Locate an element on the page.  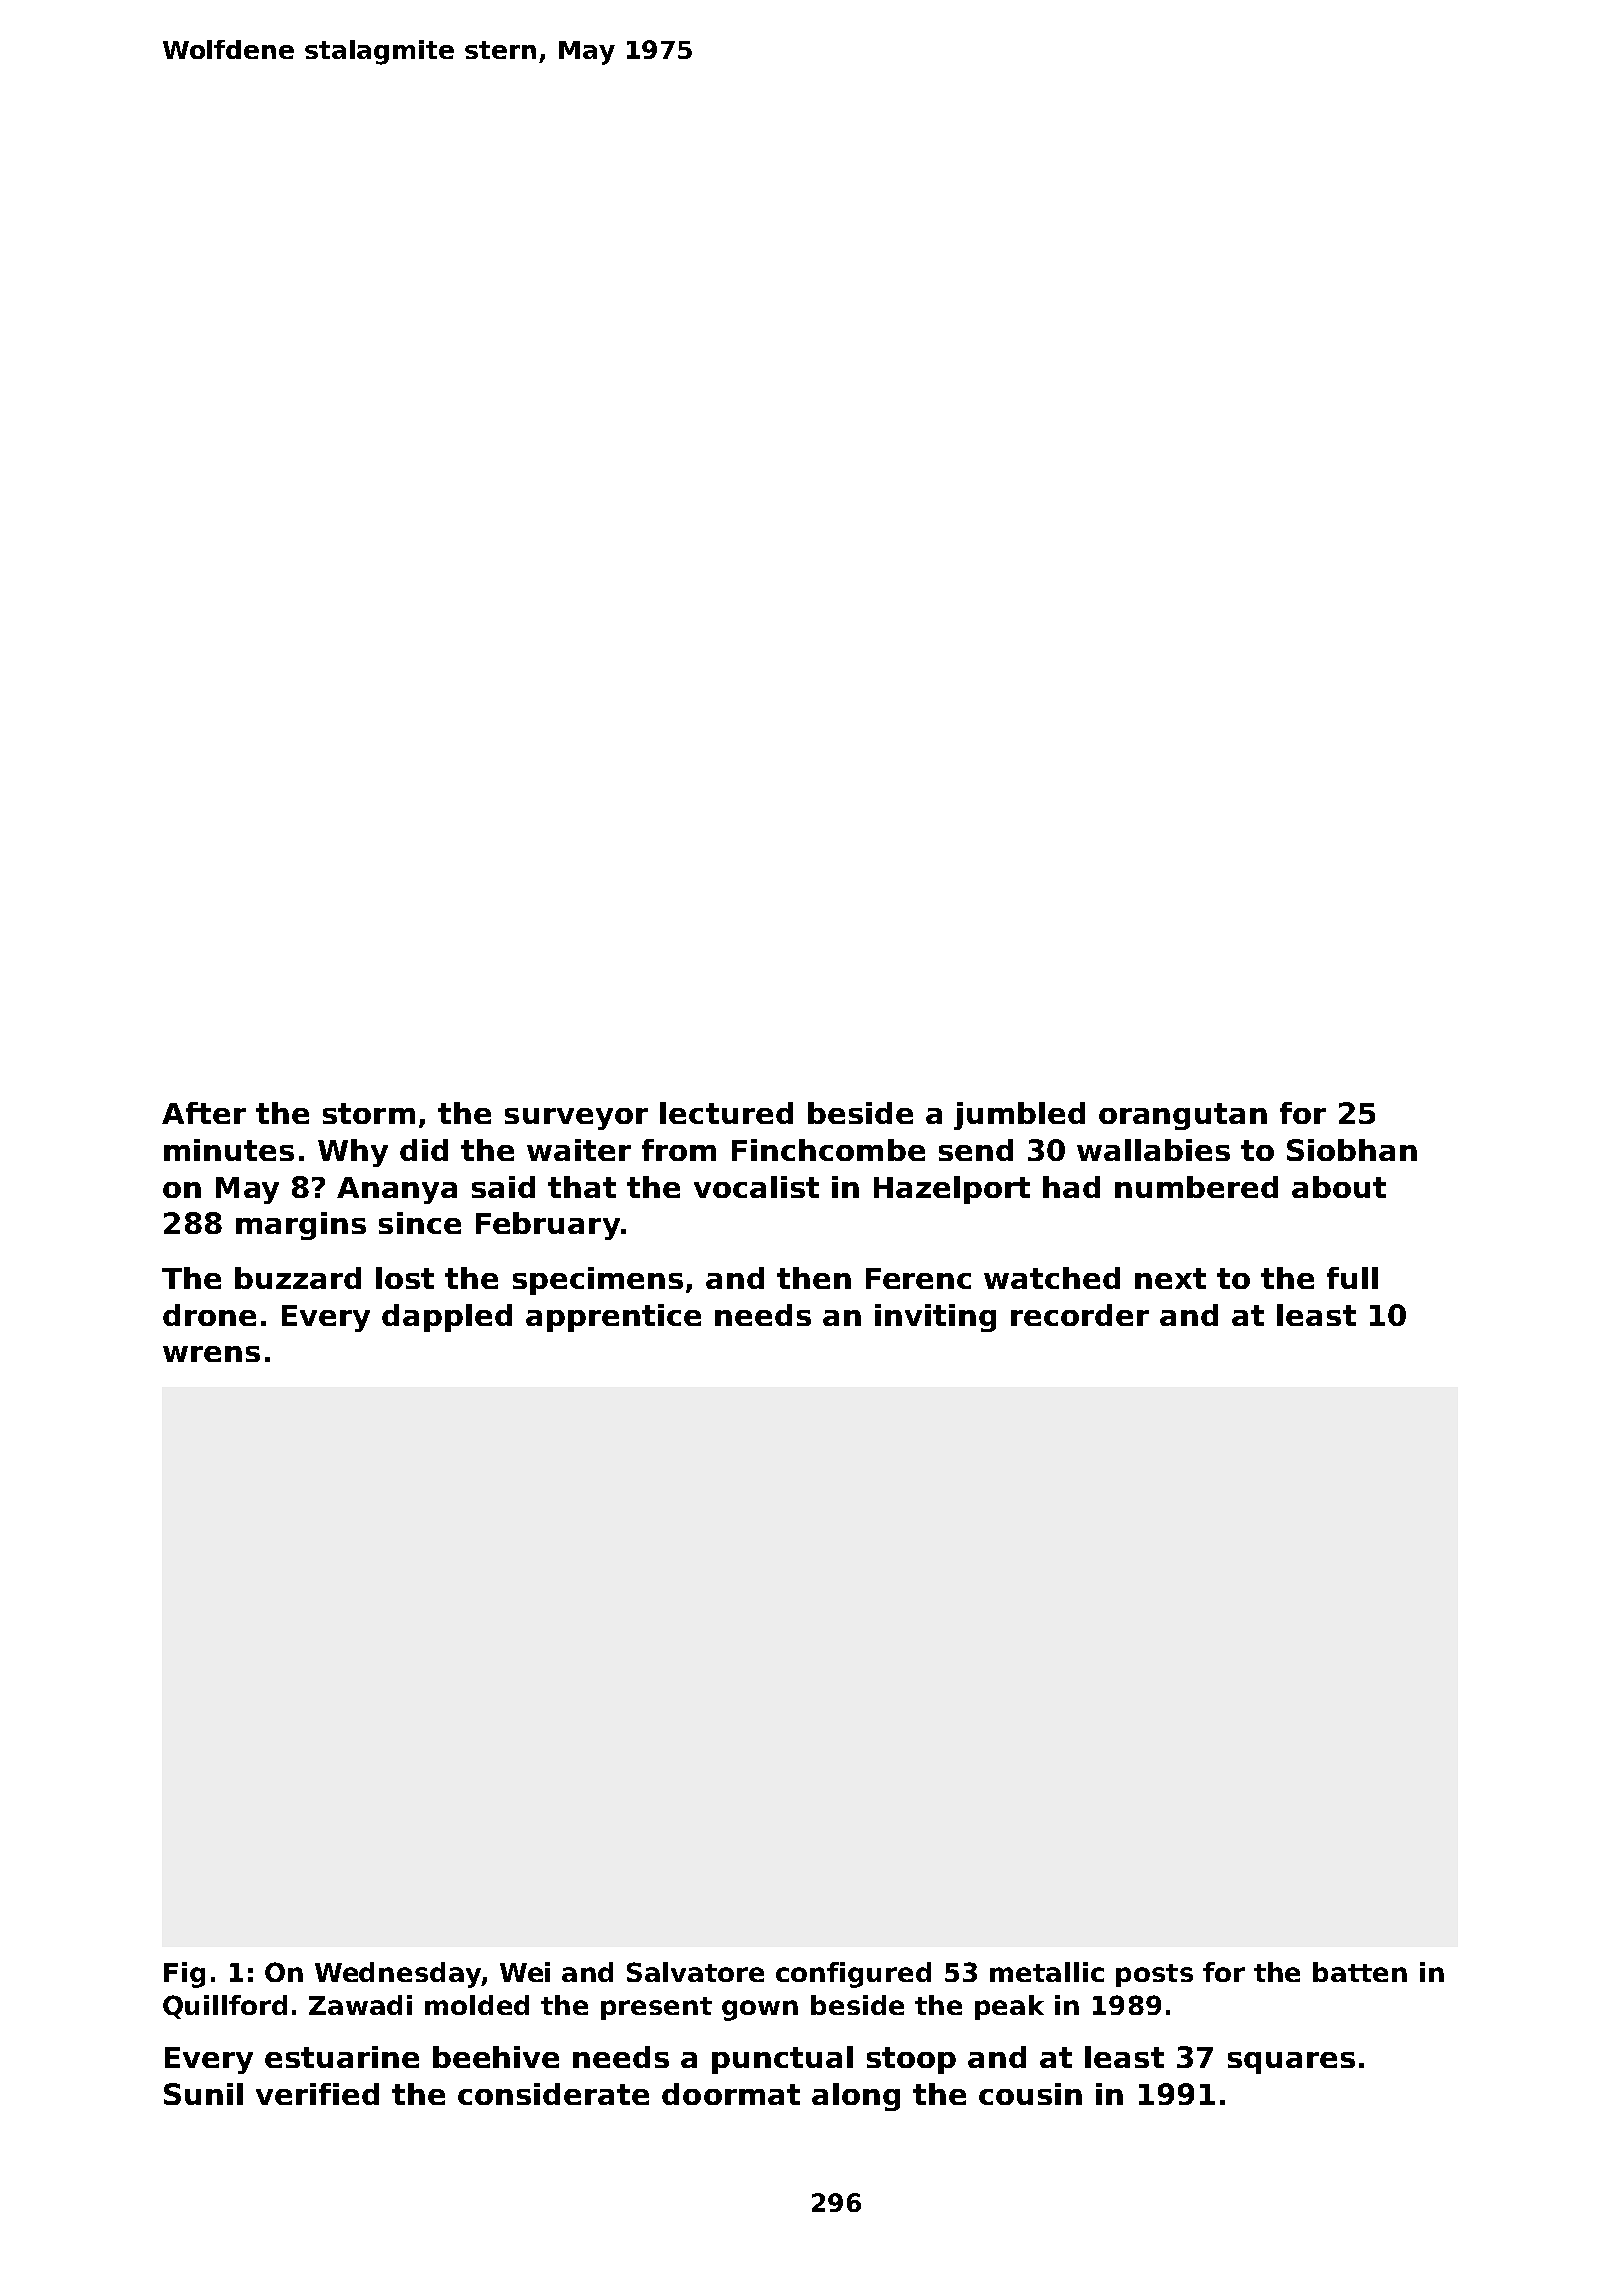
orangutan is located at coordinates (1183, 1116).
